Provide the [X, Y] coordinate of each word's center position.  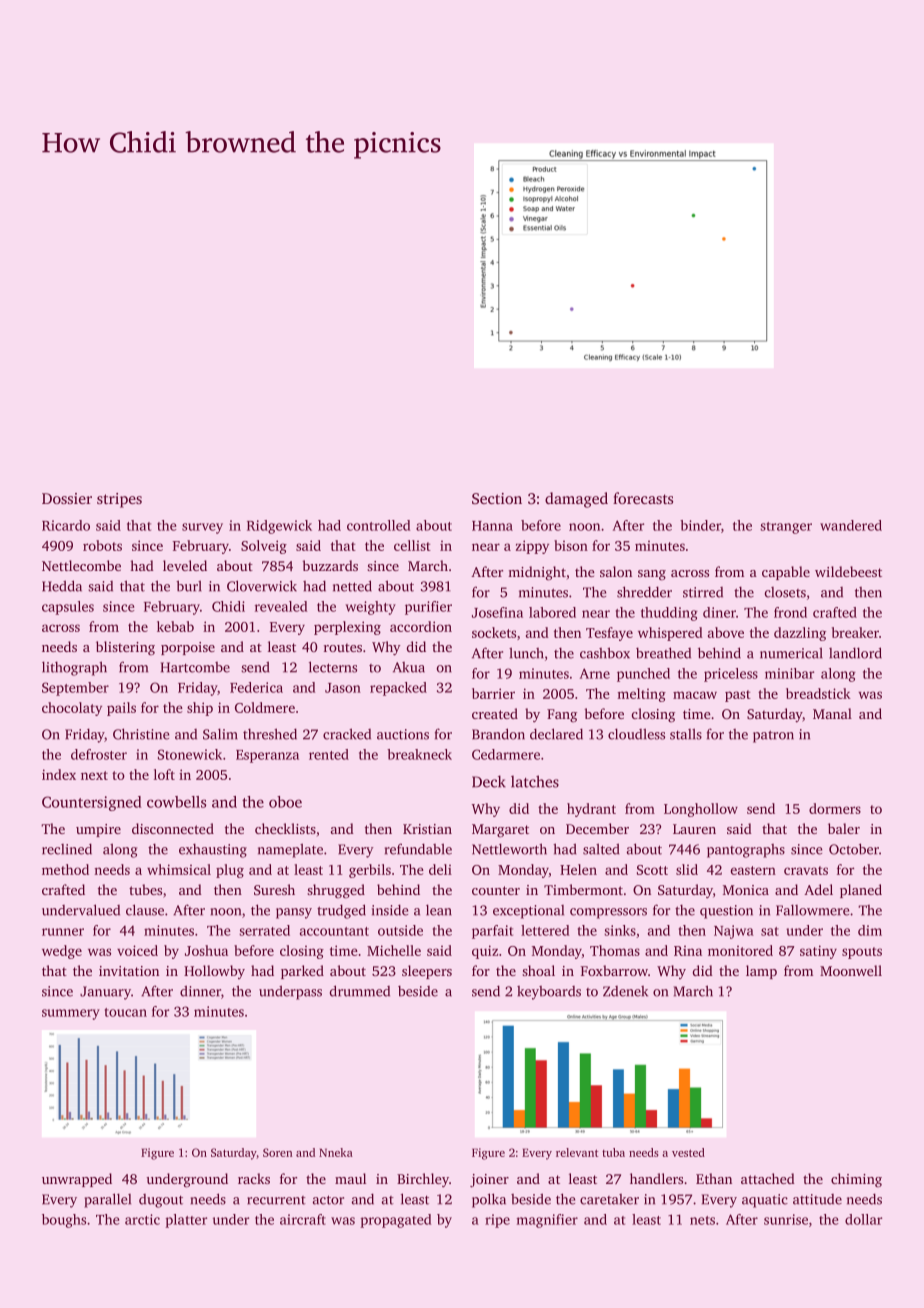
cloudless [636, 734]
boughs [64, 1221]
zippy [532, 547]
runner [63, 932]
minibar [789, 673]
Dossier [67, 498]
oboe [285, 802]
